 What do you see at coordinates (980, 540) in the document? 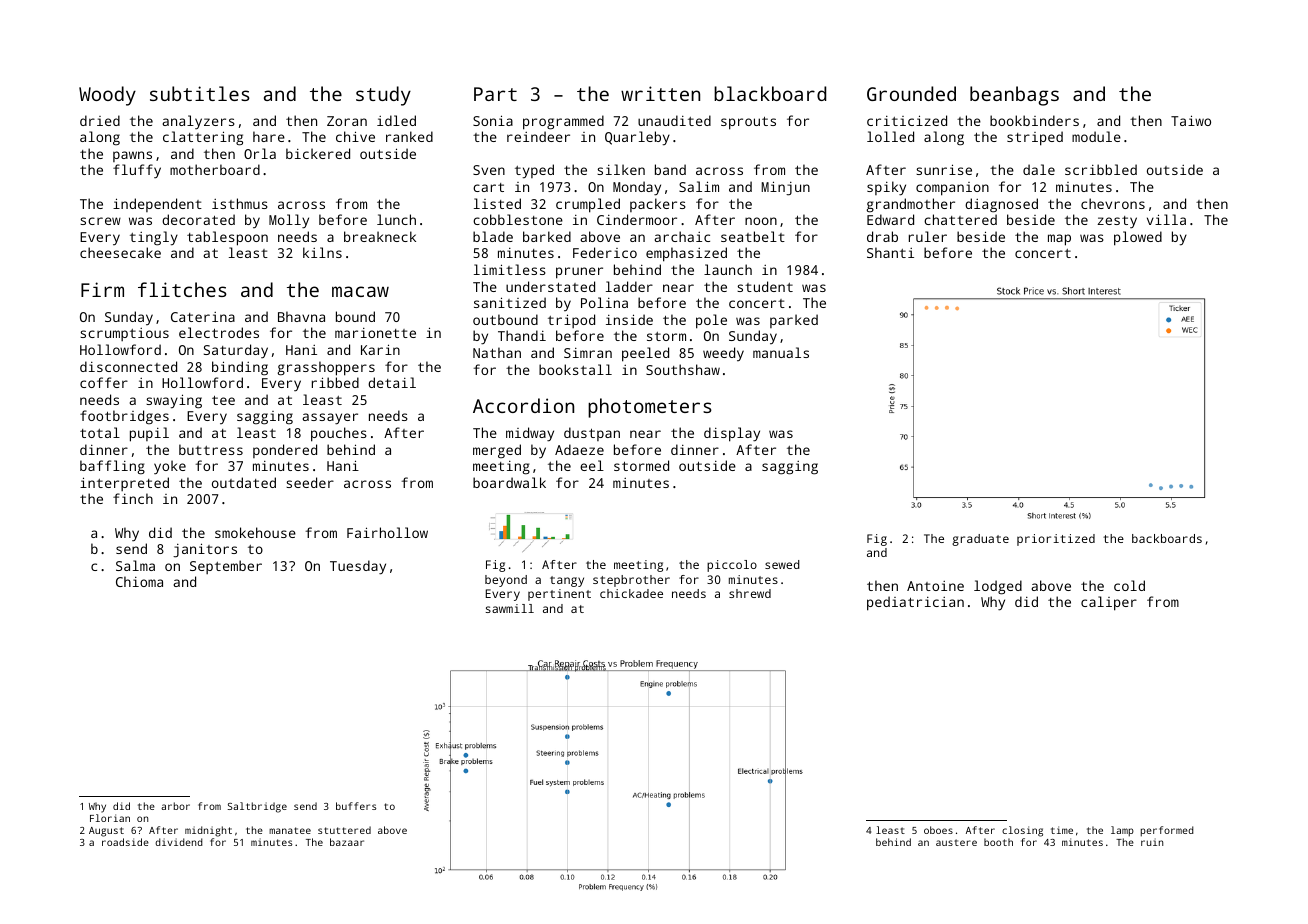
I see `graduate` at bounding box center [980, 540].
